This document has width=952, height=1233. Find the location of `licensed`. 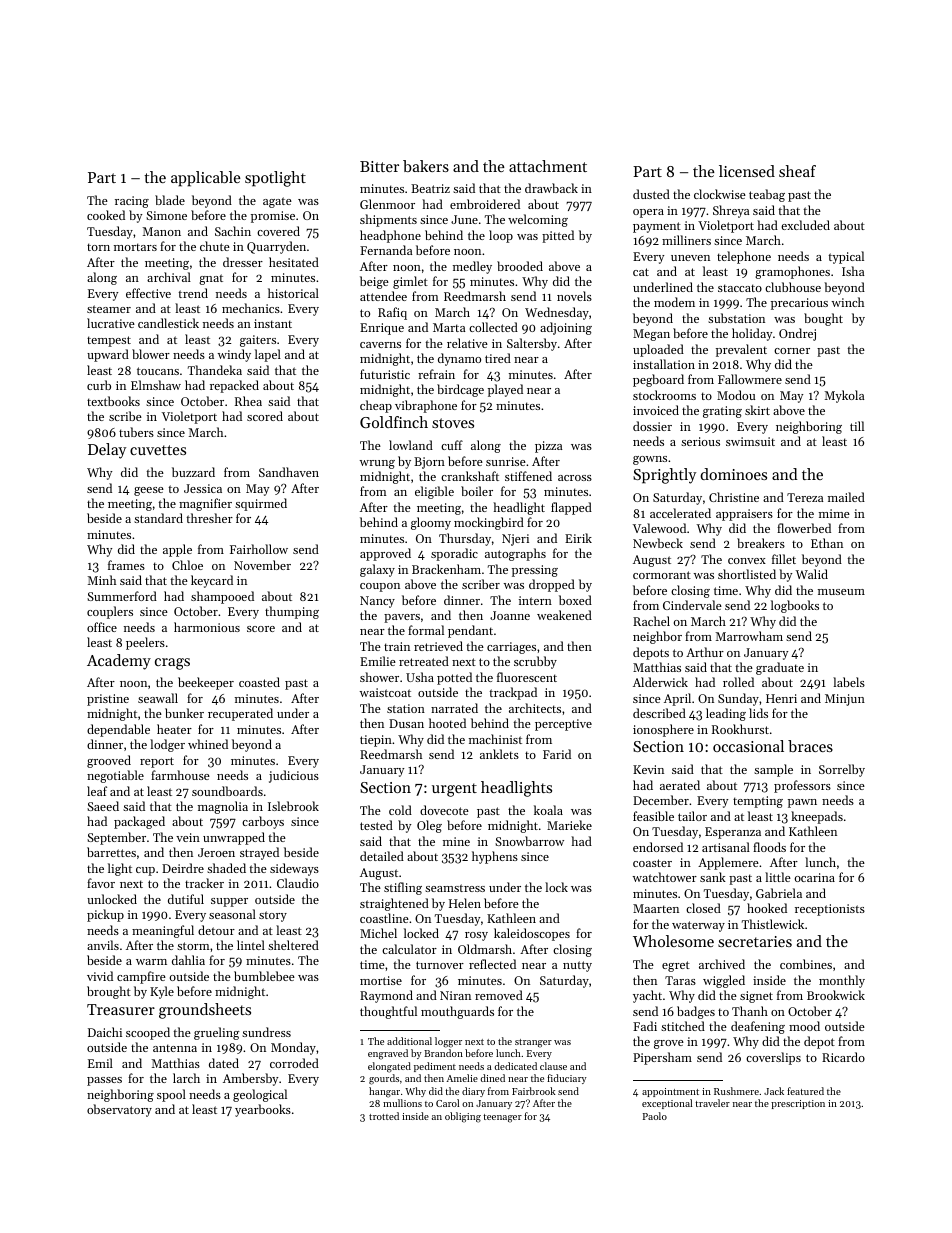

licensed is located at coordinates (747, 171).
